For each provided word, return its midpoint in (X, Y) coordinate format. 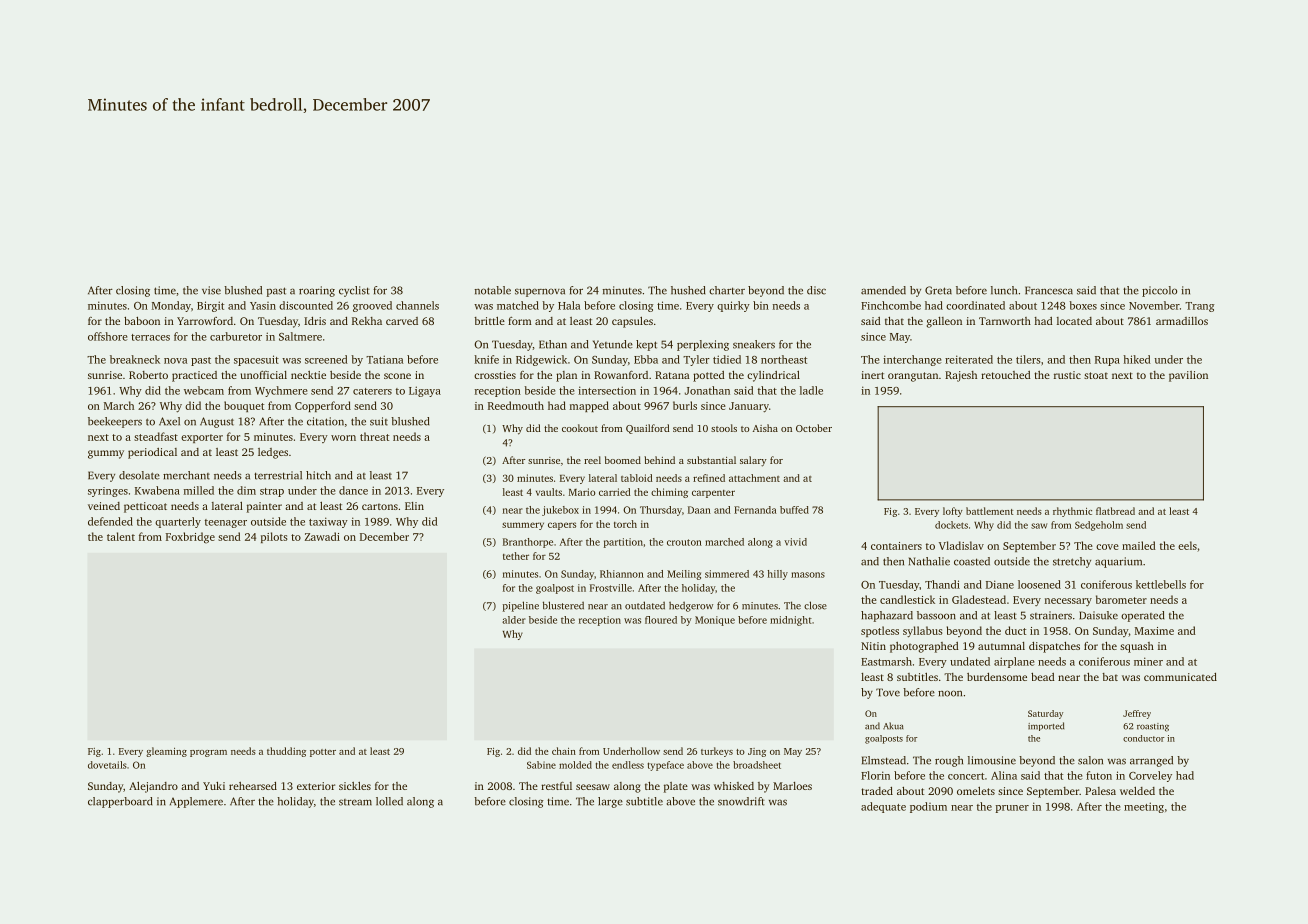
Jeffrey (1137, 714)
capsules (632, 322)
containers (896, 546)
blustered (563, 605)
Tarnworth (1005, 321)
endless (628, 765)
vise (211, 290)
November (1154, 305)
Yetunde (613, 344)
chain (564, 751)
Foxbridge (190, 538)
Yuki (214, 786)
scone (397, 376)
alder (514, 620)
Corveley (1150, 776)
